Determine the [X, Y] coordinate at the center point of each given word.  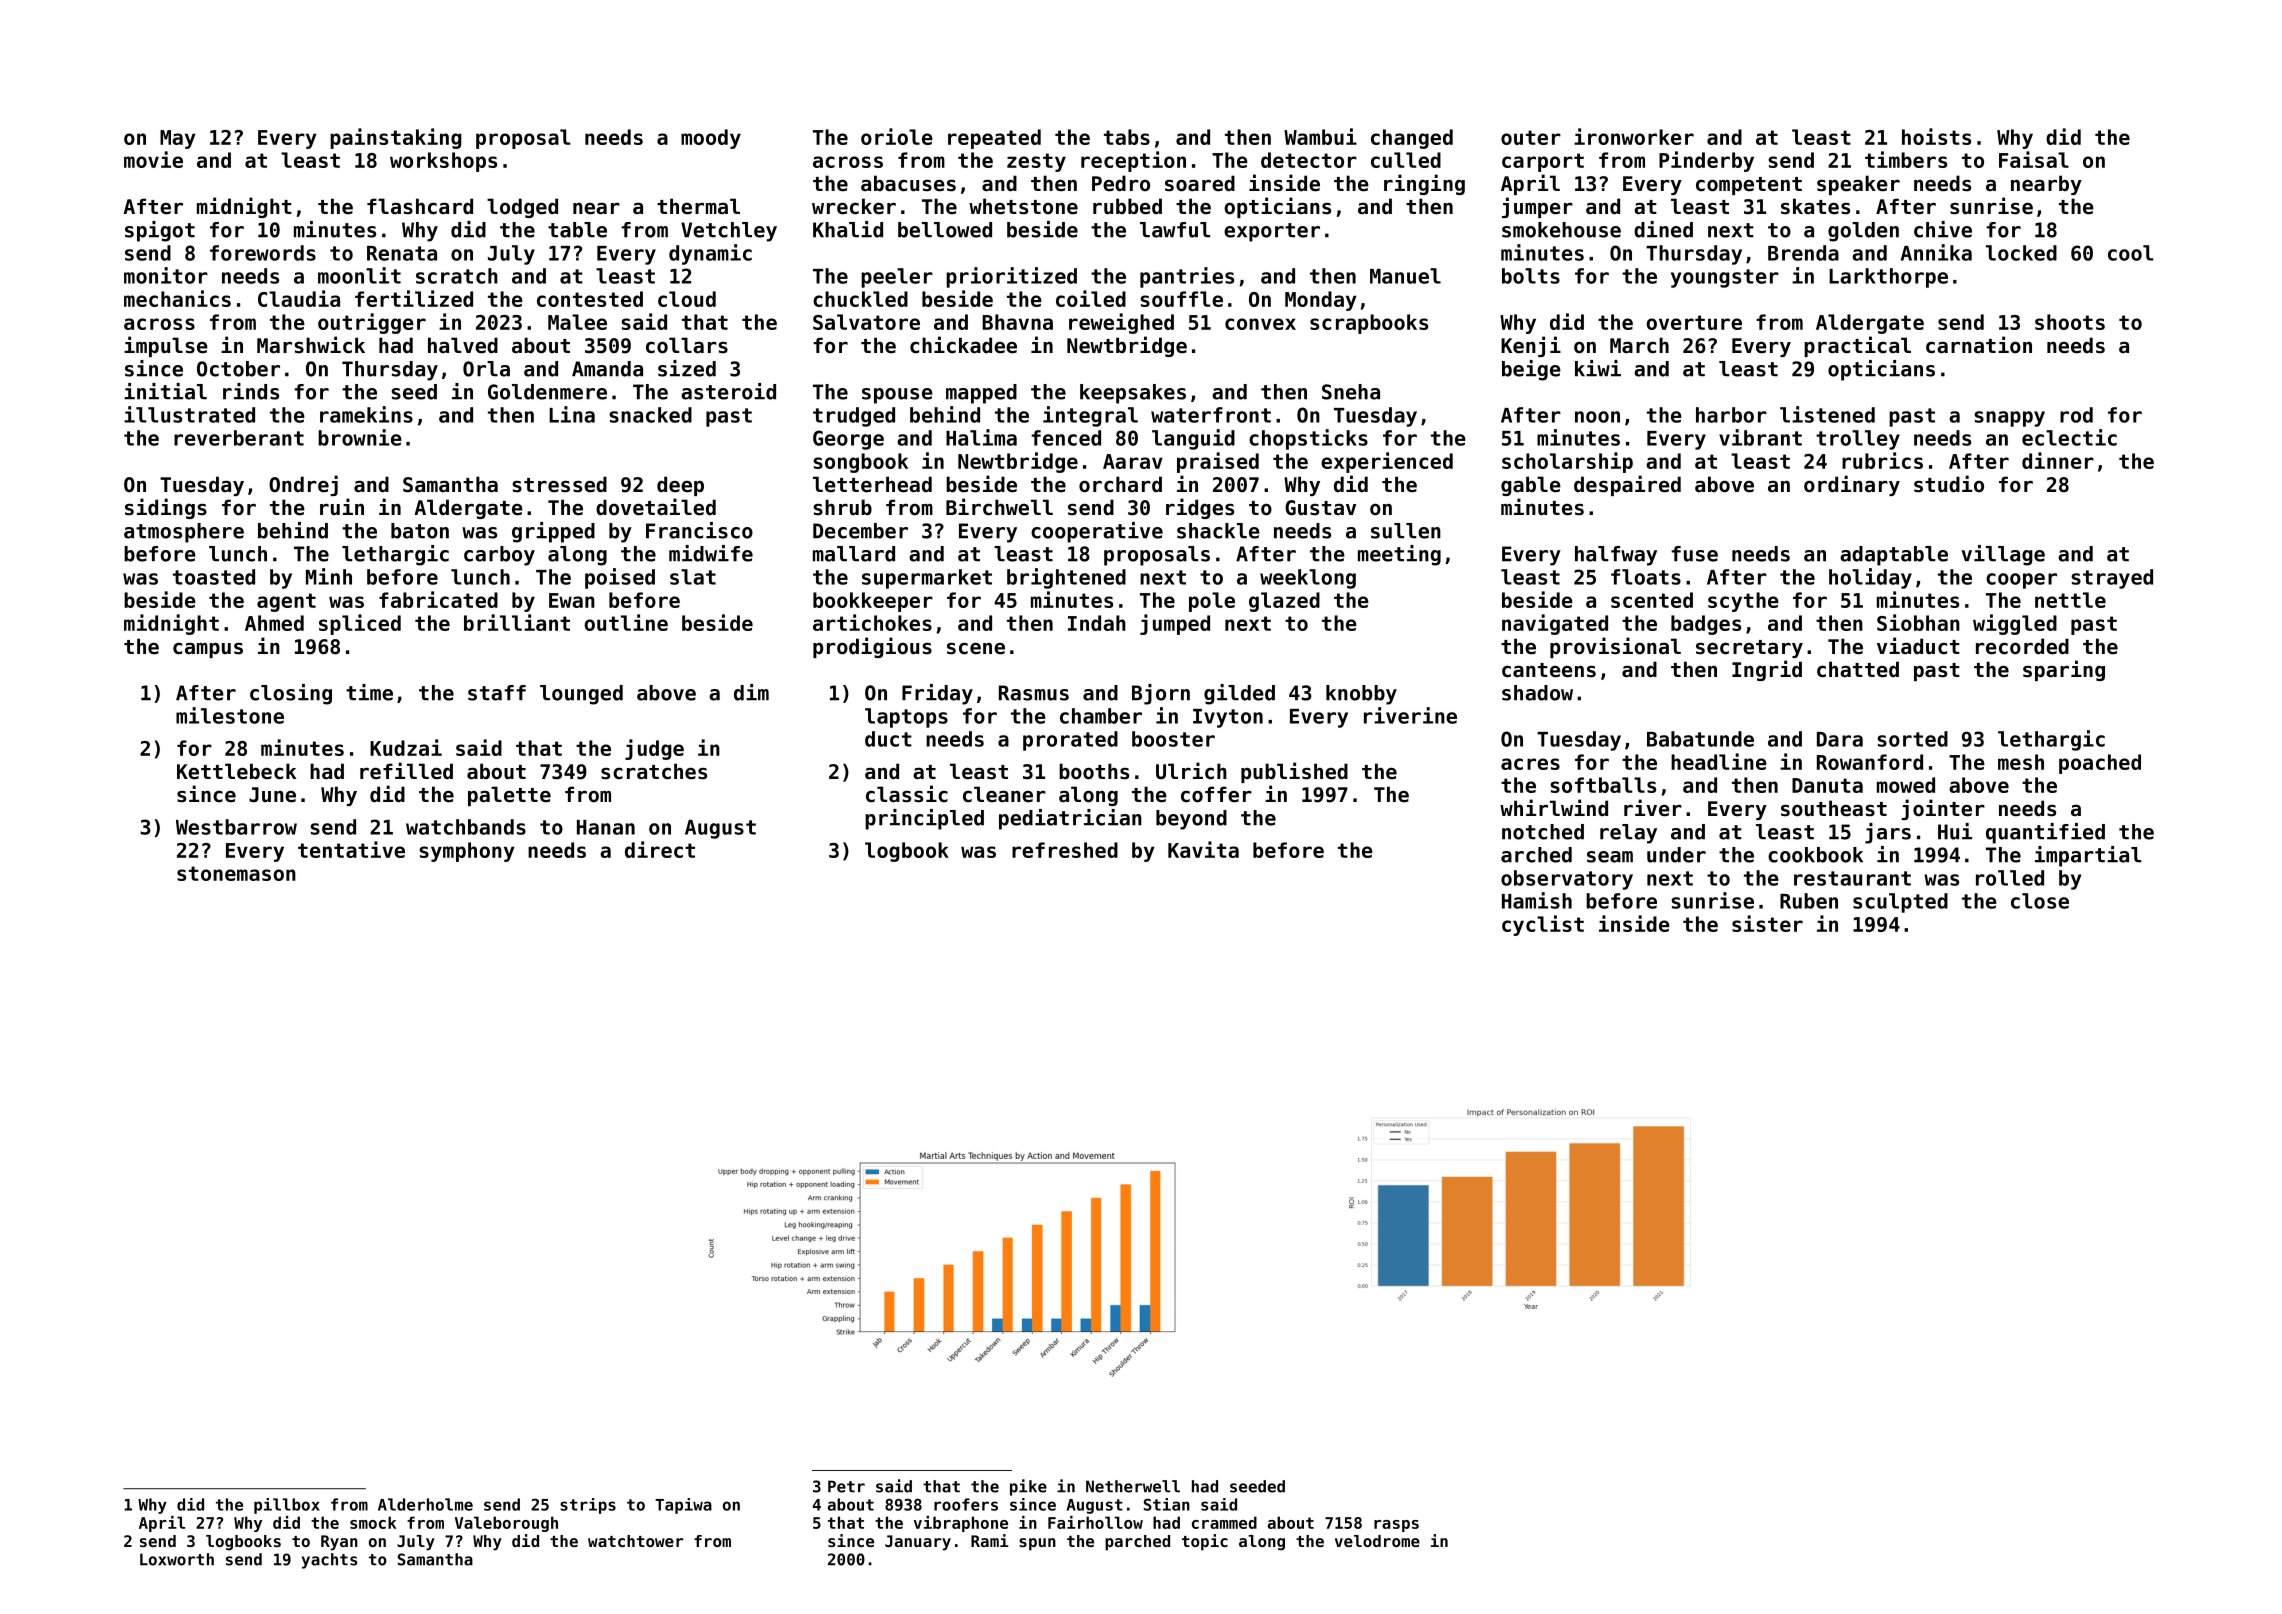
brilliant [517, 622]
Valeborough [506, 1524]
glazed [1284, 602]
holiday [1870, 578]
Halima [981, 437]
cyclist [1543, 925]
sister [1767, 923]
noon [1597, 417]
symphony [467, 852]
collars [687, 345]
